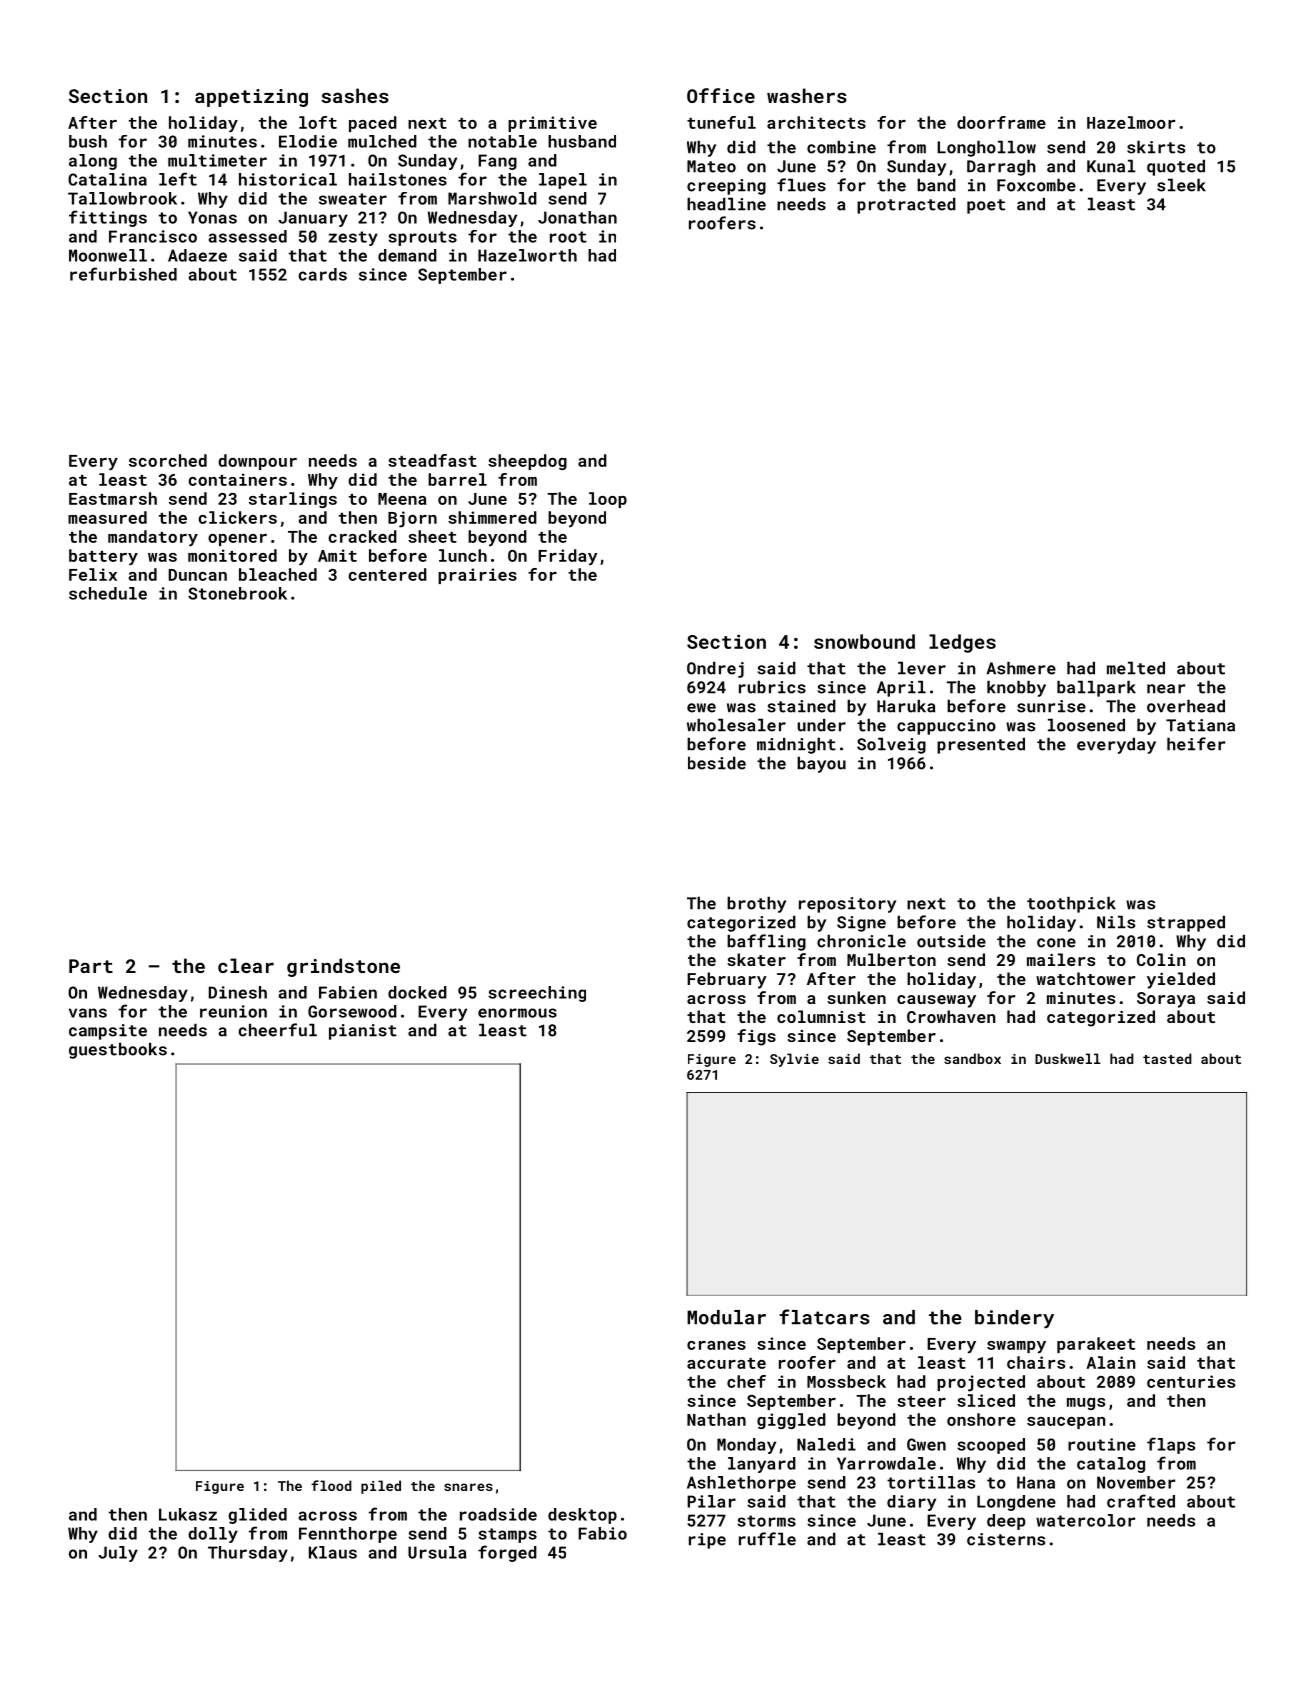 This screenshot has width=1315, height=1702. Describe the element at coordinates (826, 1444) in the screenshot. I see `Naledi` at that location.
